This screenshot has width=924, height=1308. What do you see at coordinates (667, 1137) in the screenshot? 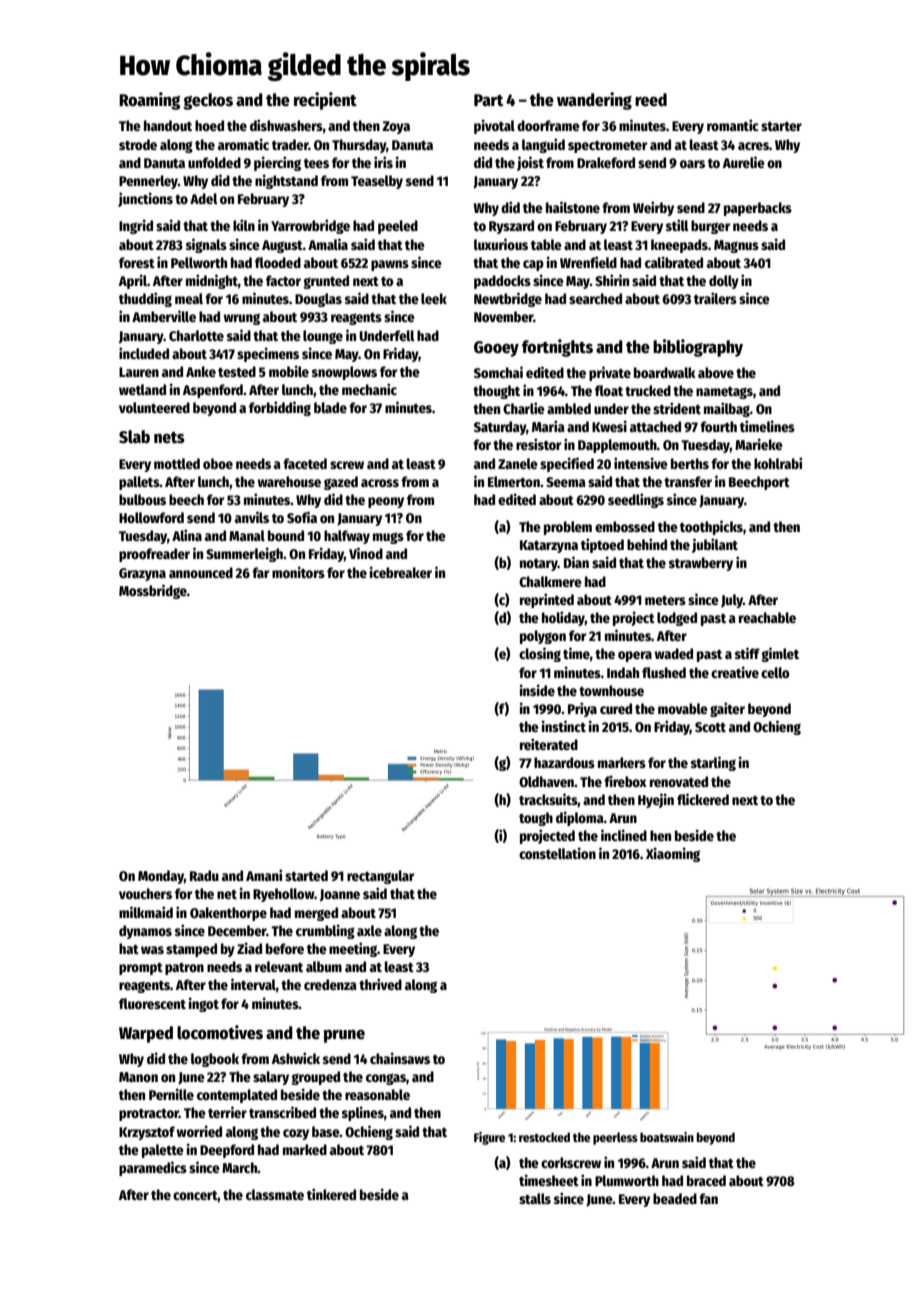
I see `boatswain` at bounding box center [667, 1137].
